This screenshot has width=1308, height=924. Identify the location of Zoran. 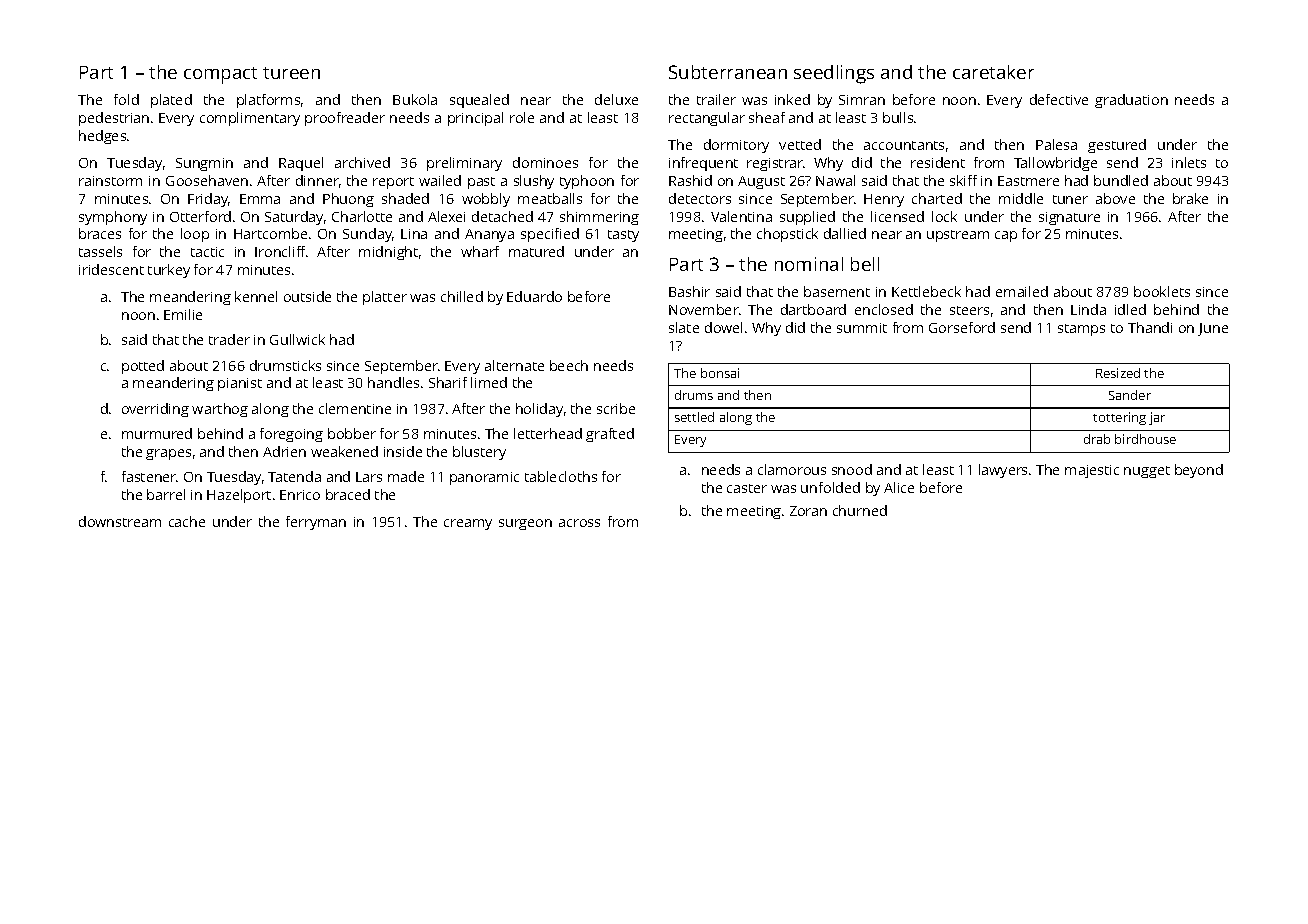
(808, 511).
